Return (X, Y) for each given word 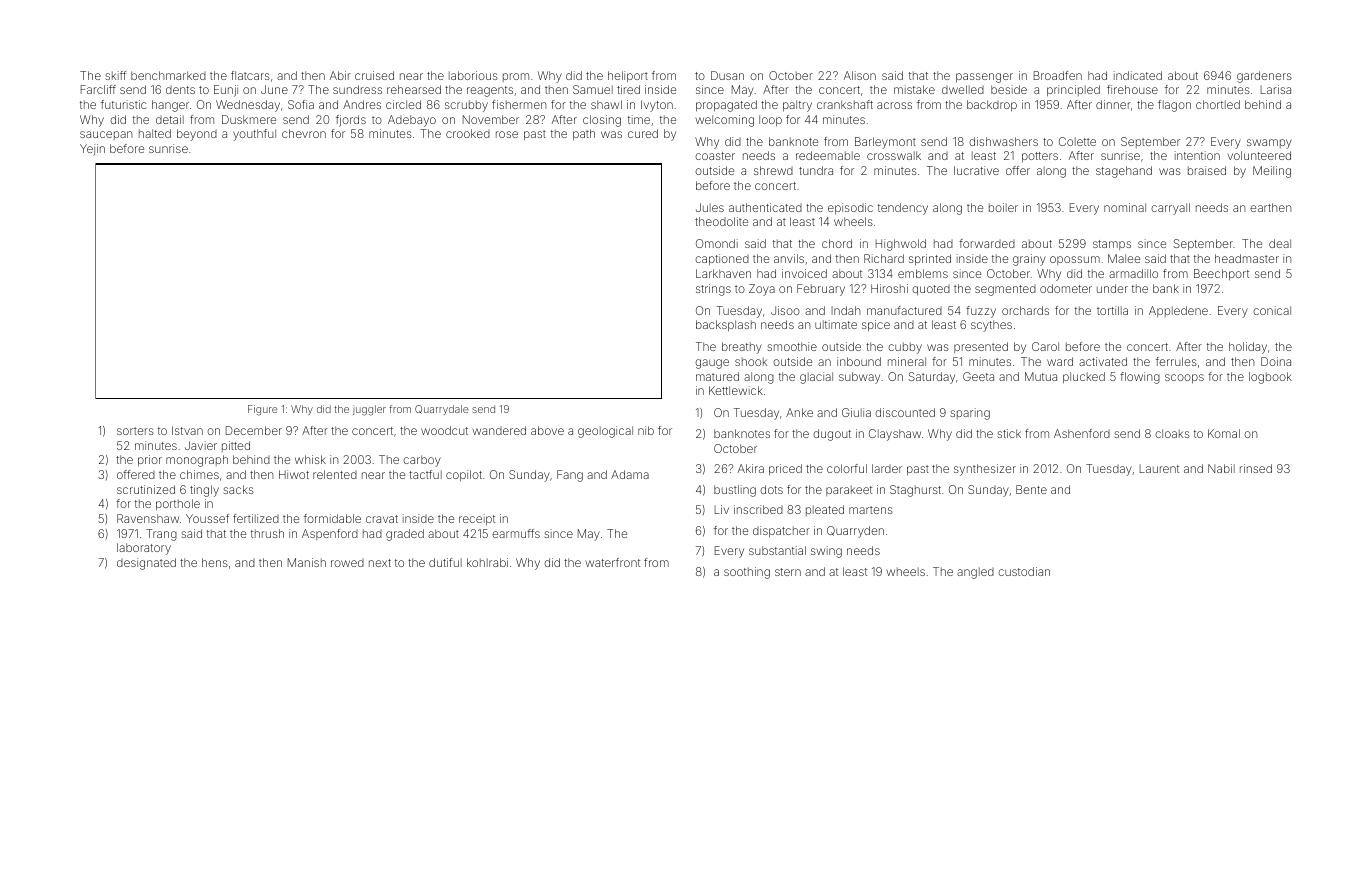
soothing (747, 573)
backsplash (726, 326)
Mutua (1041, 376)
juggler (369, 410)
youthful (254, 135)
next (380, 563)
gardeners (1264, 77)
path (584, 135)
